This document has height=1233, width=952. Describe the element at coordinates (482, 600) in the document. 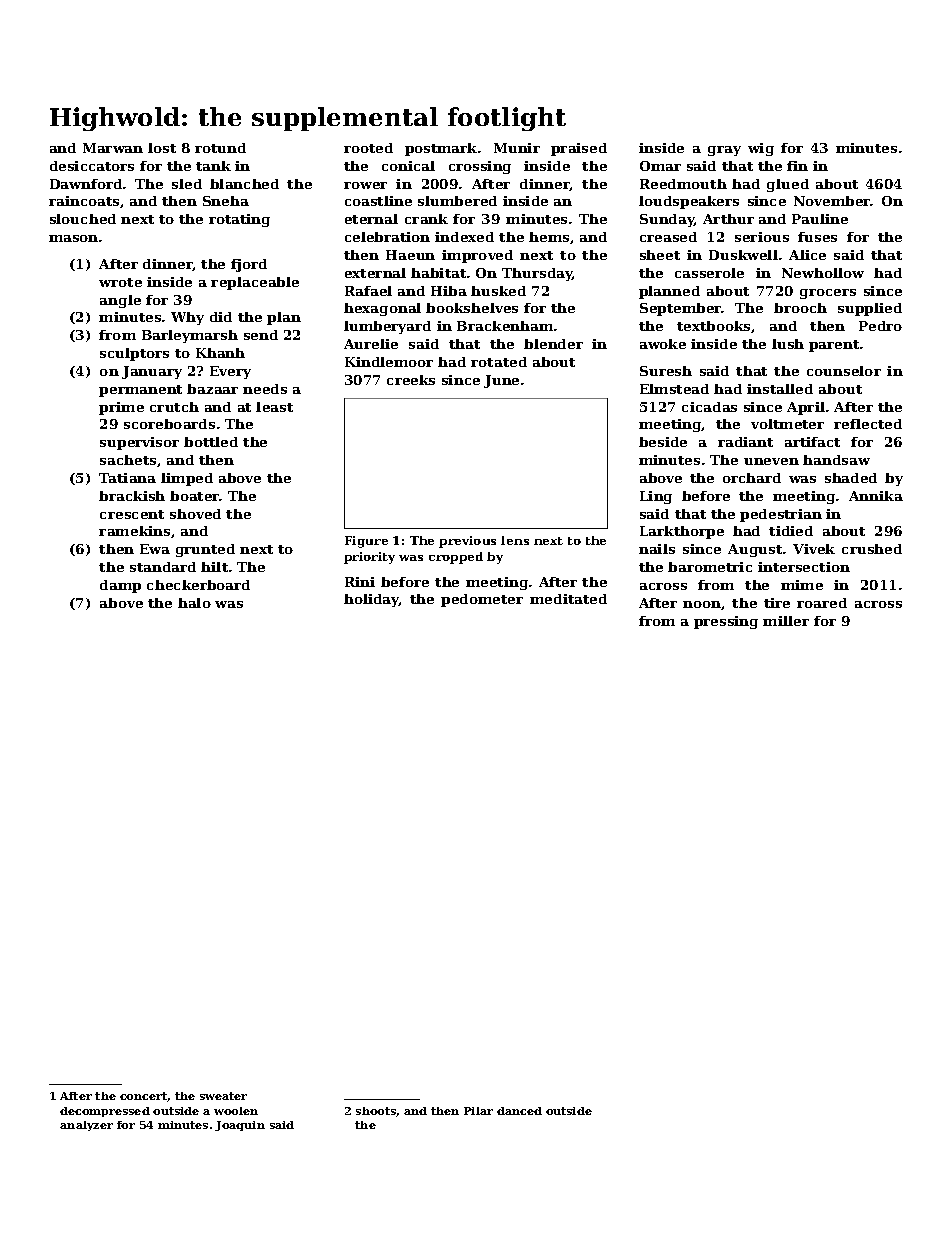

I see `pedometer` at that location.
